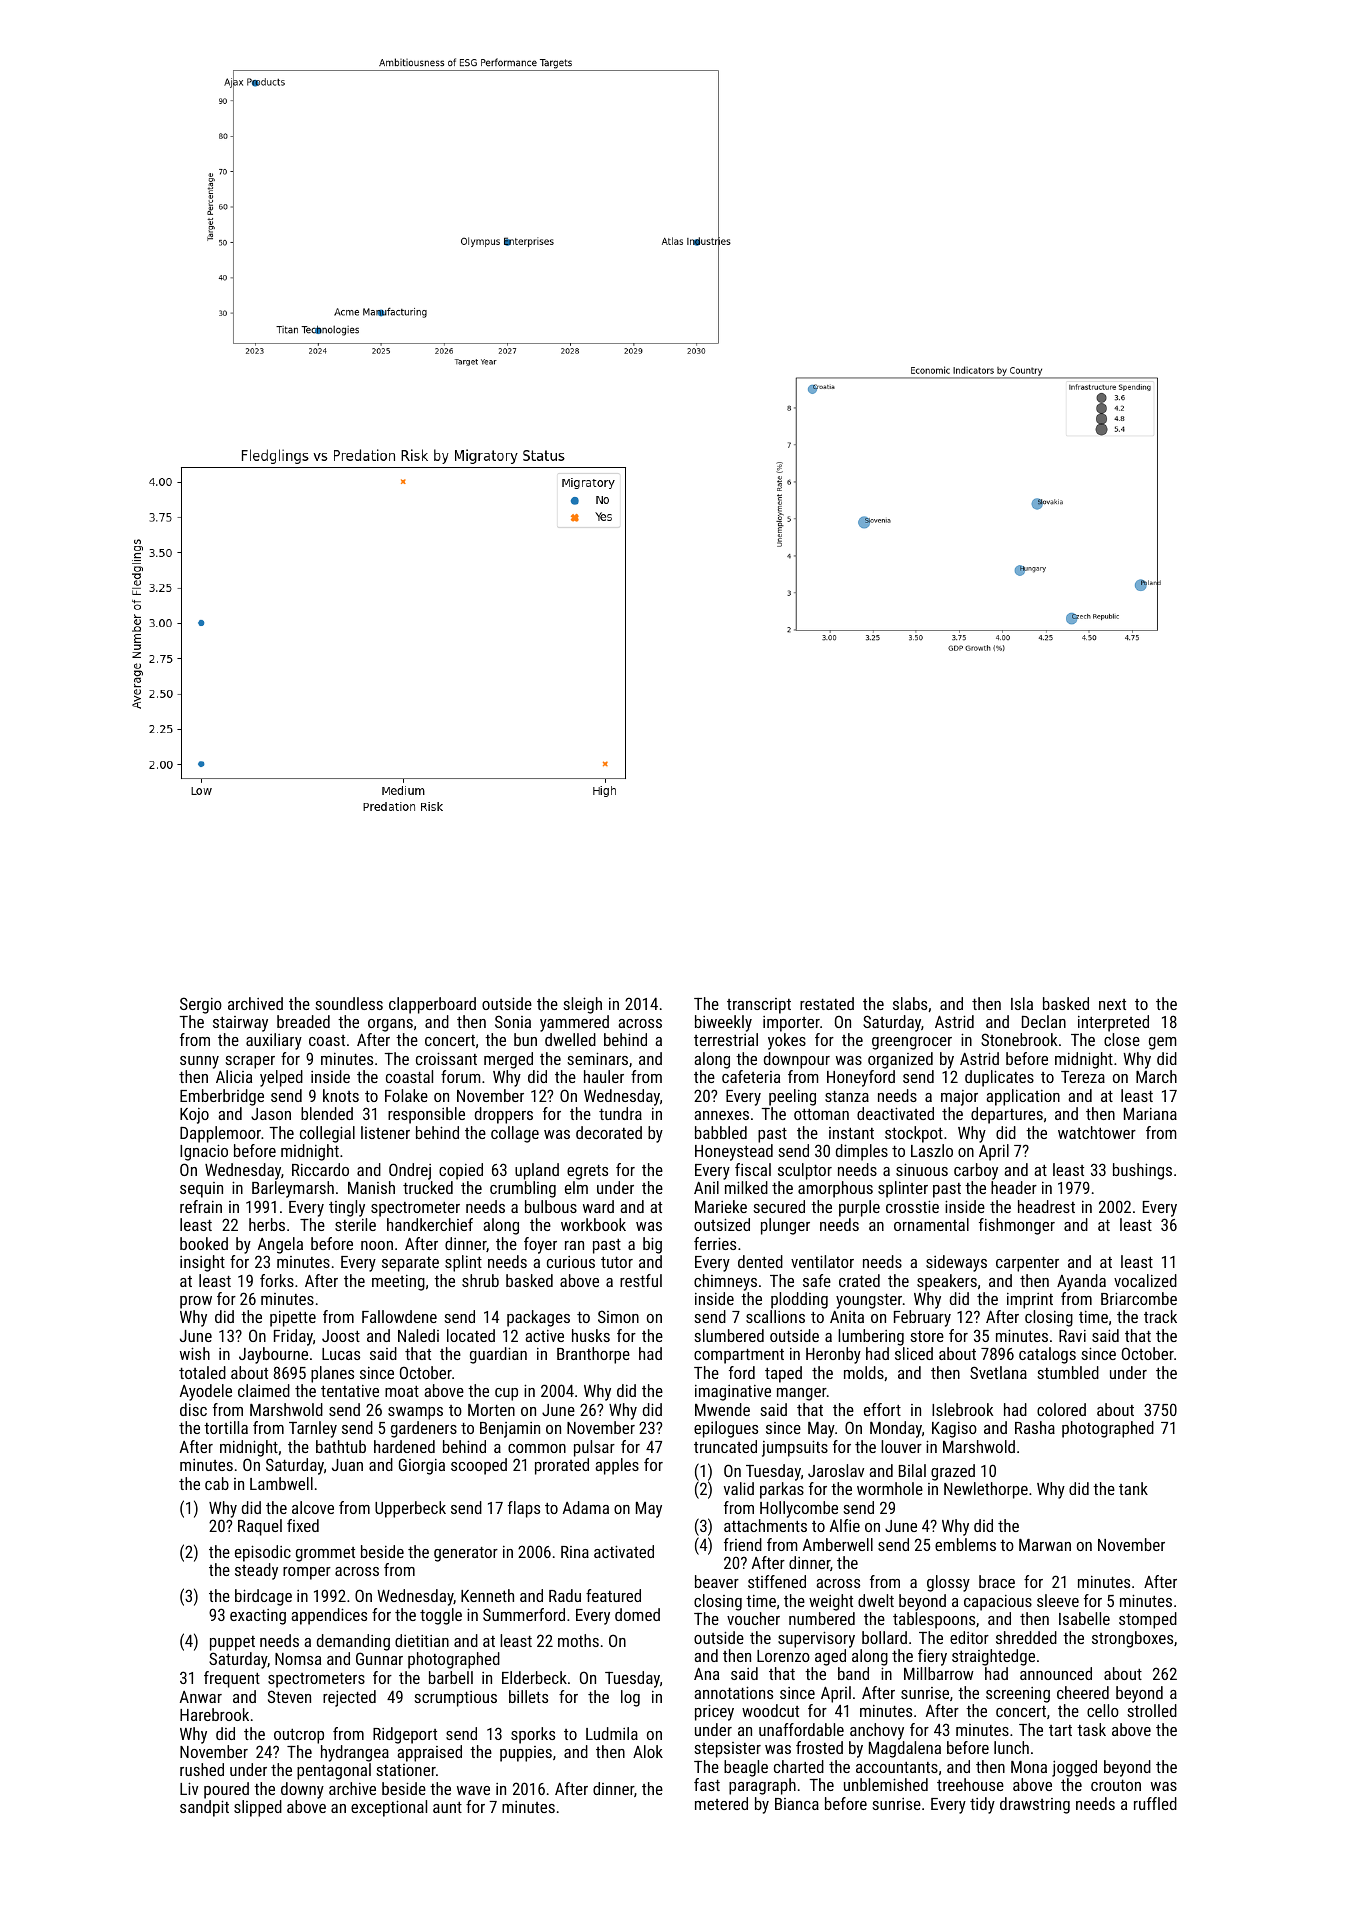  I want to click on aunt, so click(447, 1807).
